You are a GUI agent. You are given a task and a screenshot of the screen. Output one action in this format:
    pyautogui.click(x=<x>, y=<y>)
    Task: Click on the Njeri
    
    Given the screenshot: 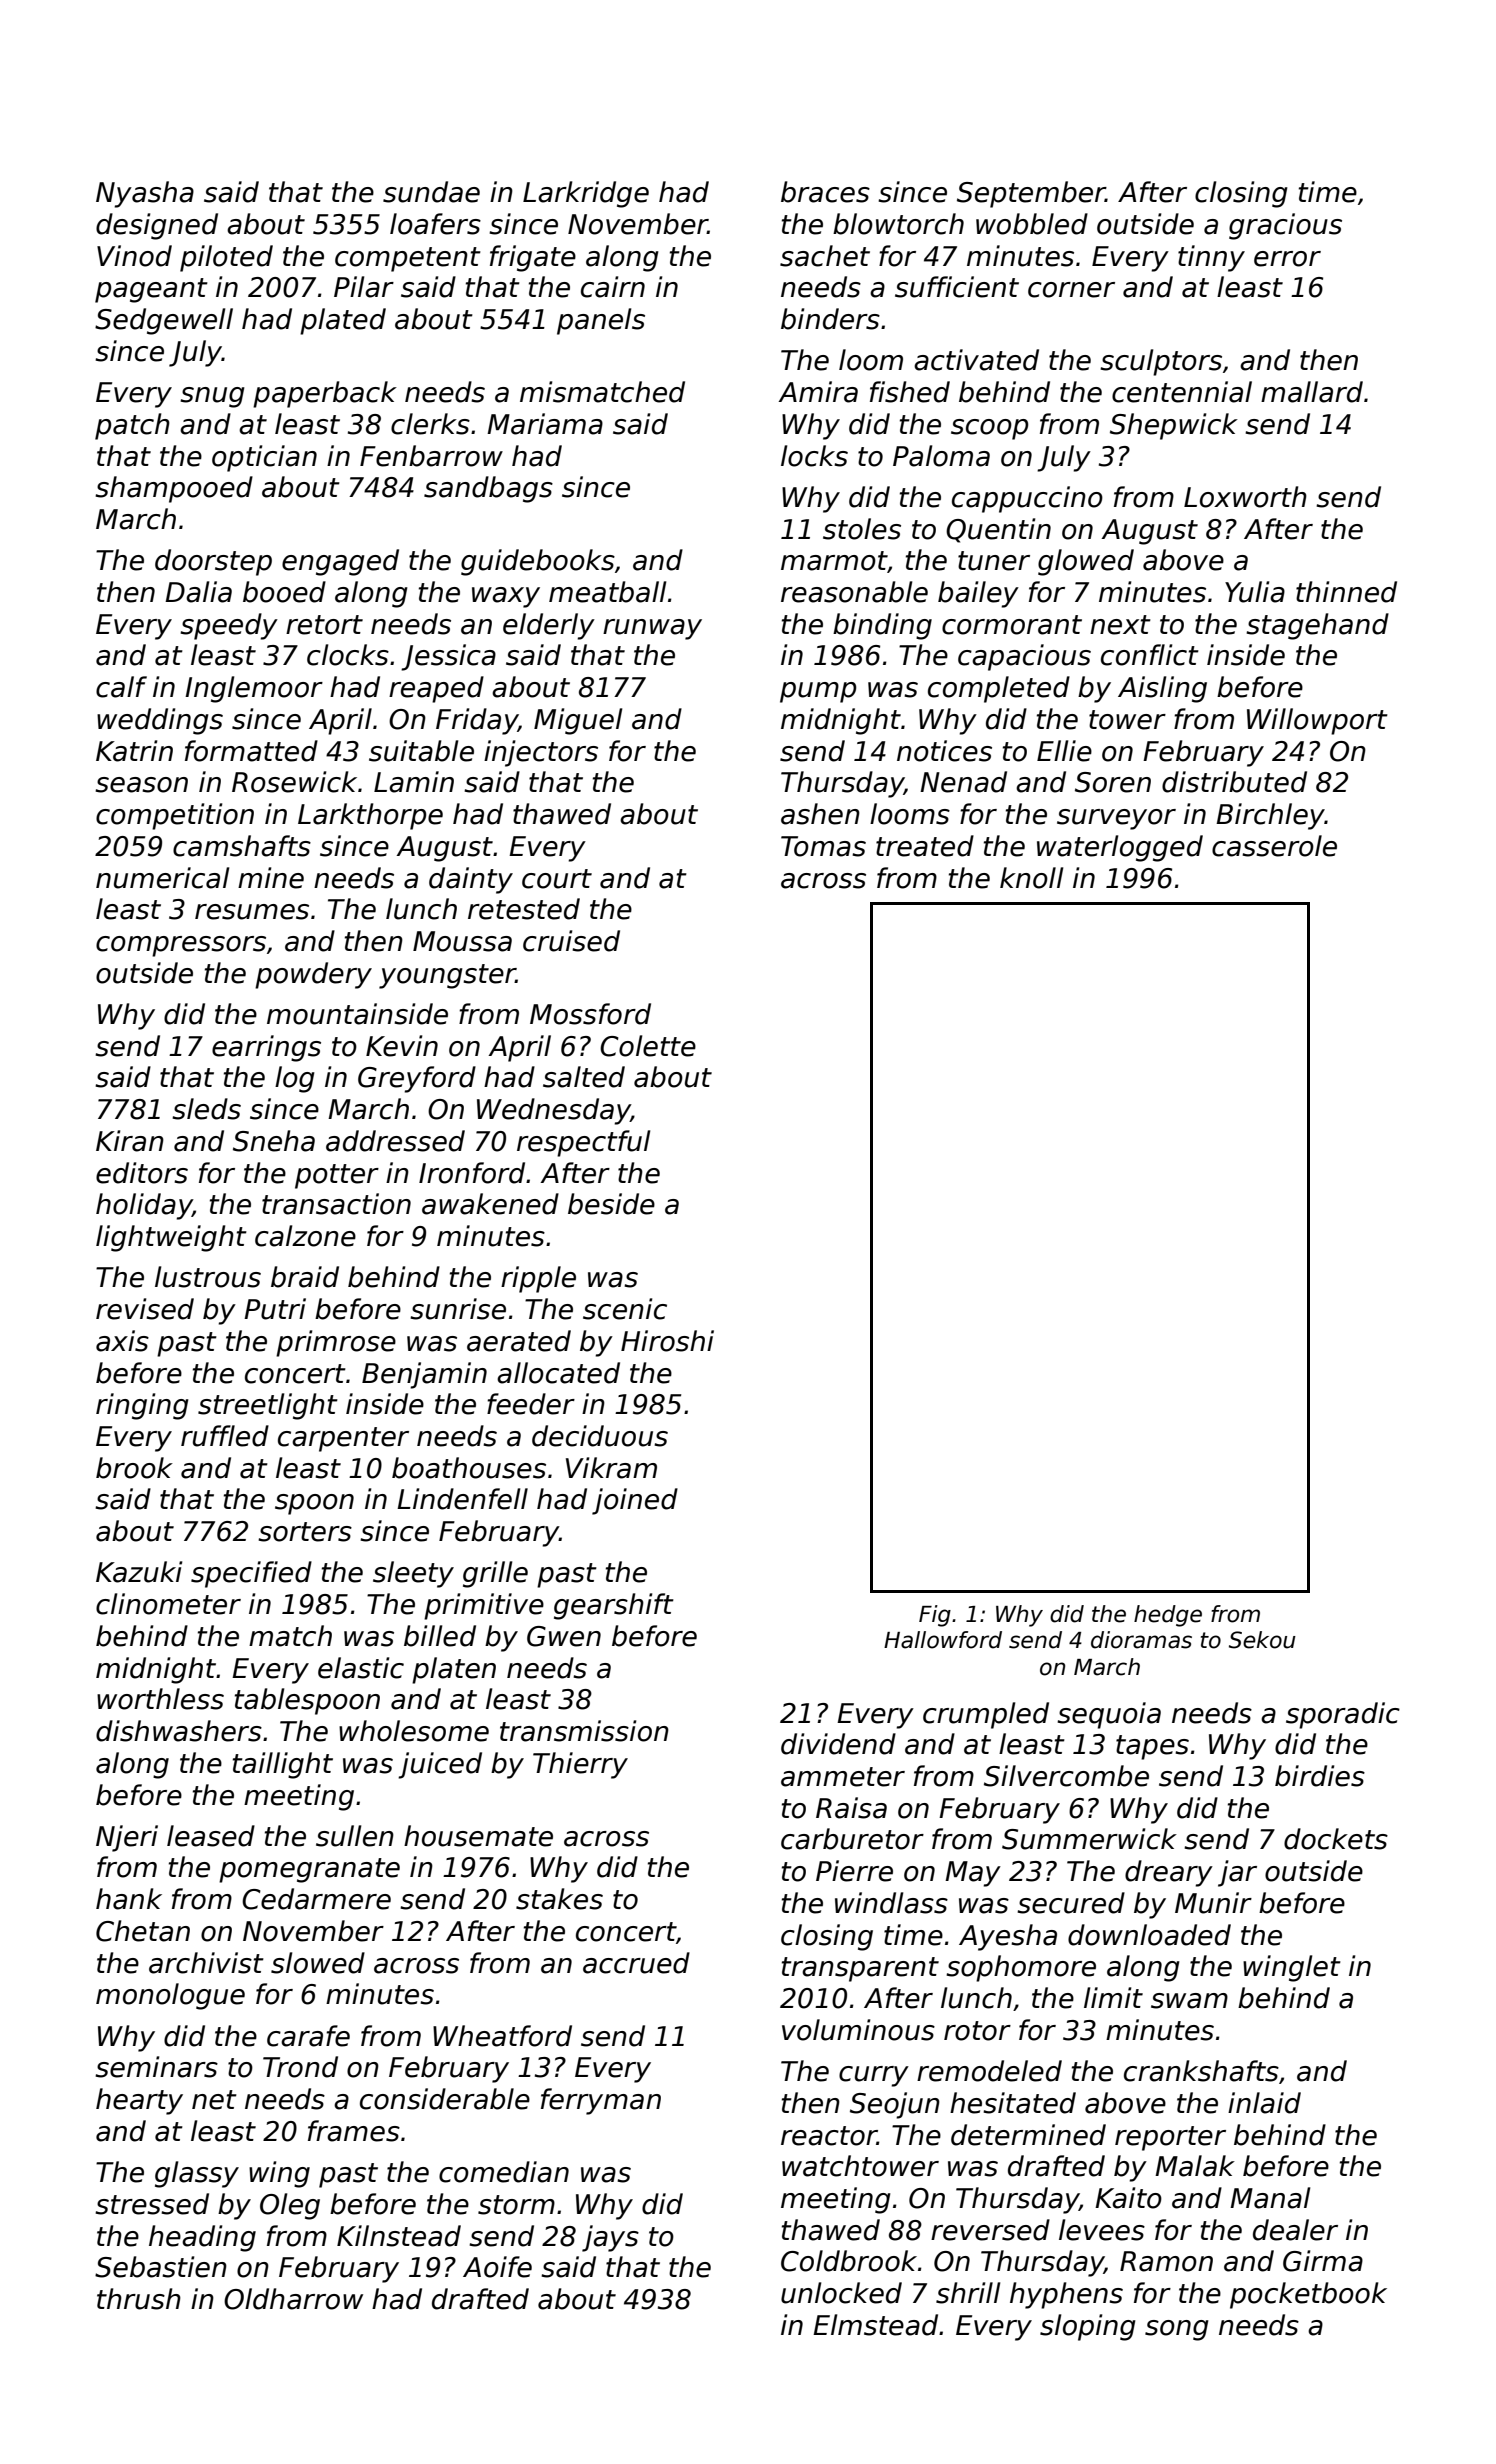 What is the action you would take?
    pyautogui.click(x=127, y=1838)
